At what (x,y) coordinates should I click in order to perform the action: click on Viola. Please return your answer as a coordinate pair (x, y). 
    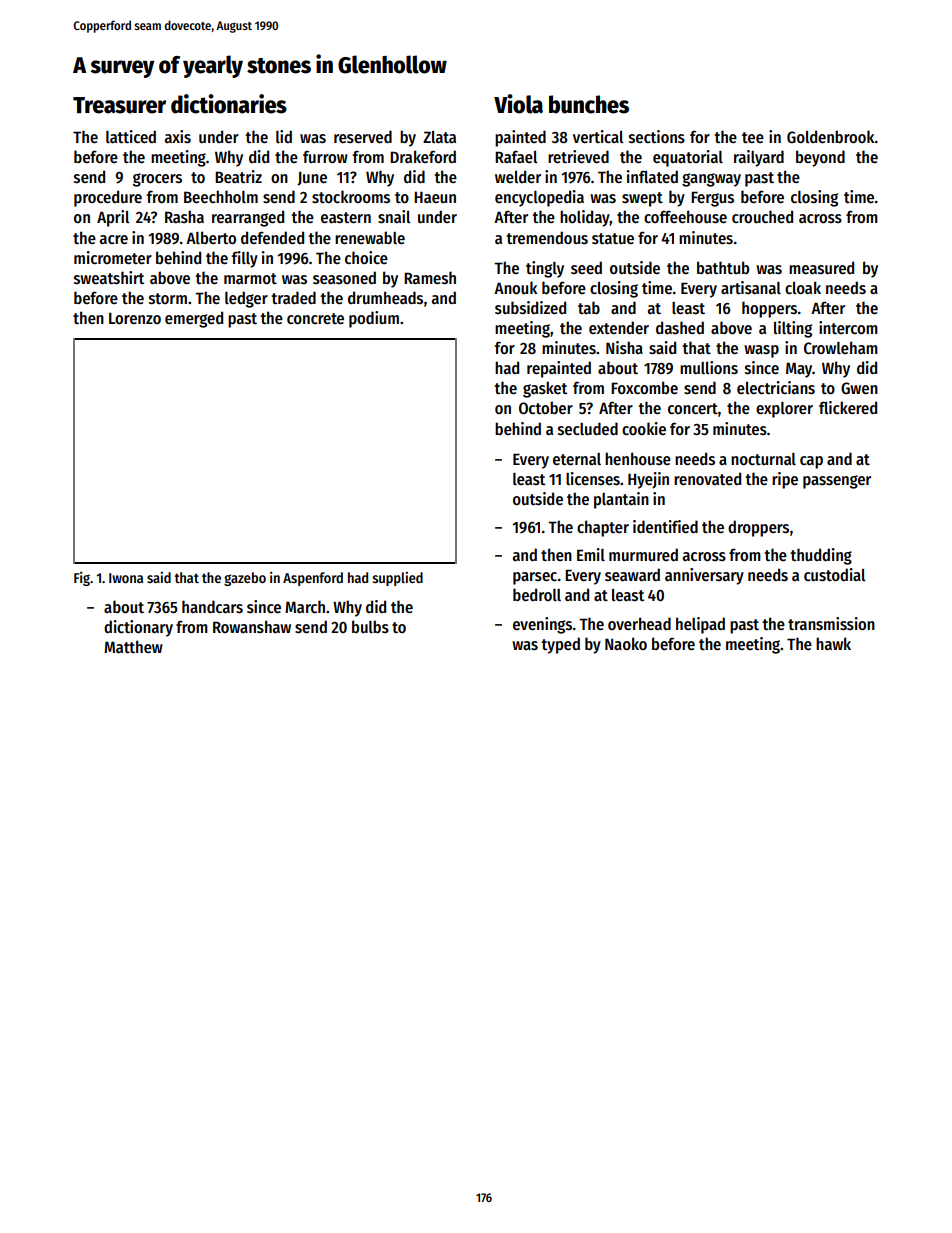
    Looking at the image, I should click on (518, 104).
